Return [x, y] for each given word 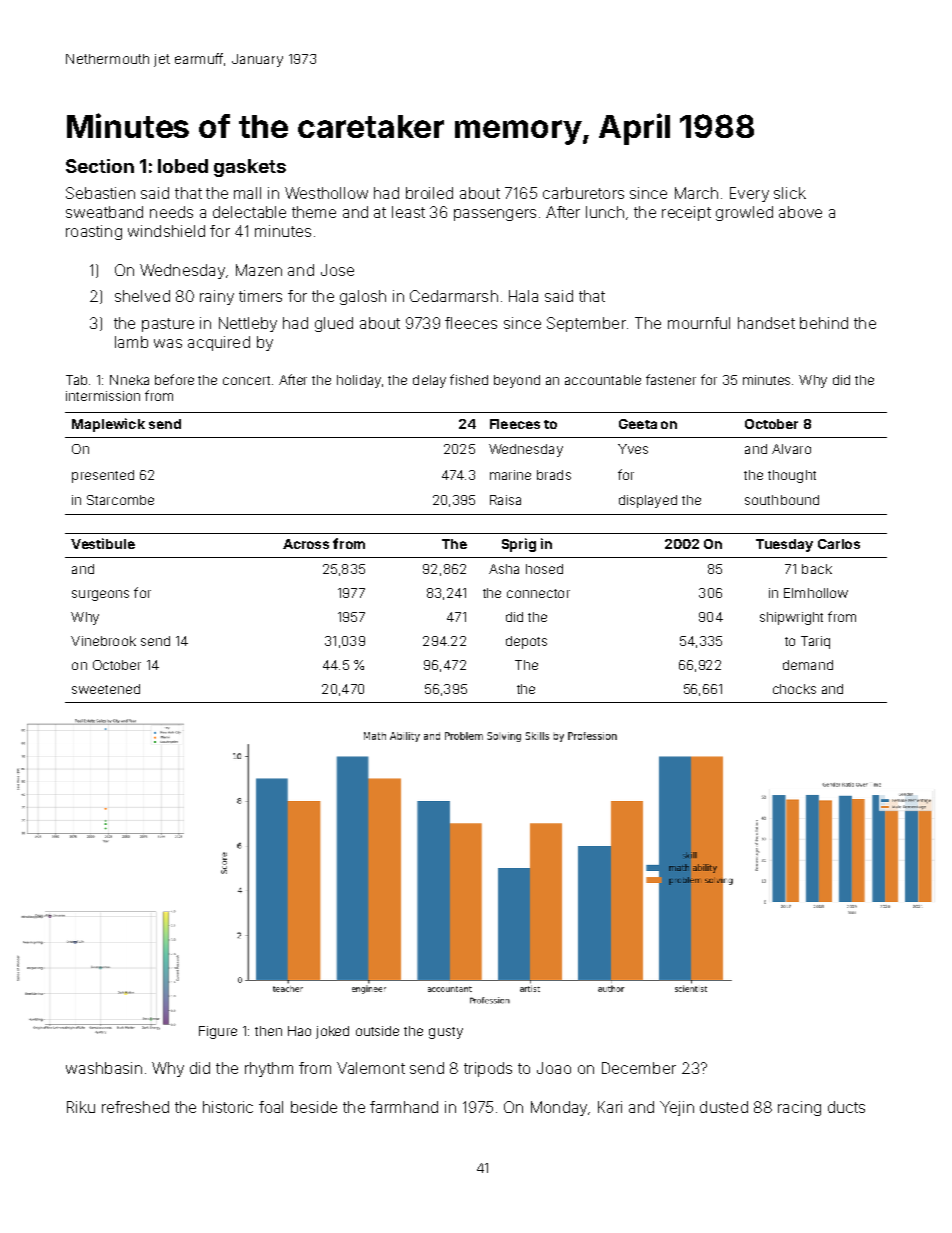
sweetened [106, 689]
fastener [671, 379]
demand [808, 665]
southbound [782, 500]
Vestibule [103, 543]
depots [526, 642]
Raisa [505, 500]
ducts [846, 1107]
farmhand [404, 1107]
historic [228, 1107]
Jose [337, 270]
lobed [183, 166]
